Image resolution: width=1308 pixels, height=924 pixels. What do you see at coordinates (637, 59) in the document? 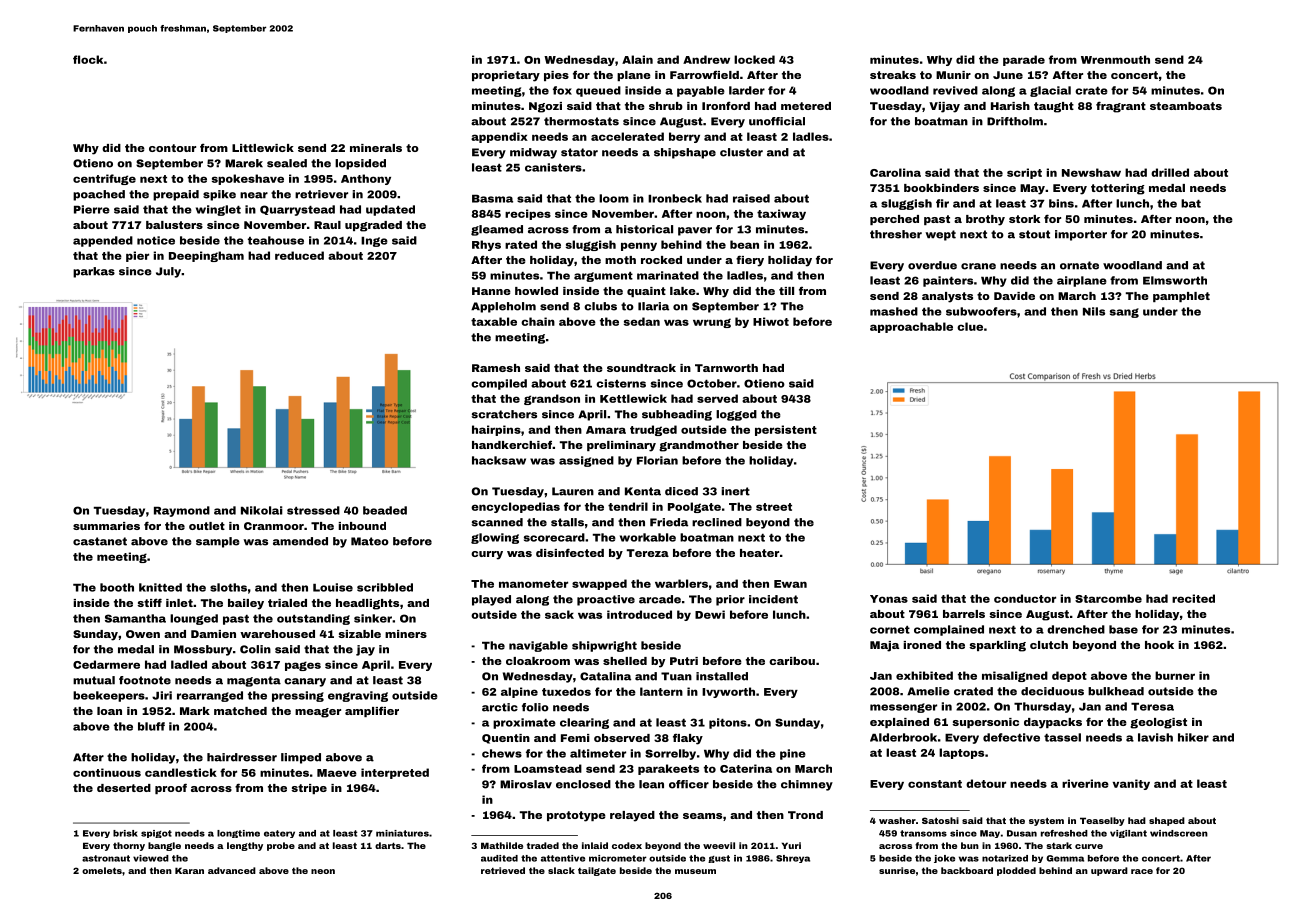
I see `Alain` at bounding box center [637, 59].
